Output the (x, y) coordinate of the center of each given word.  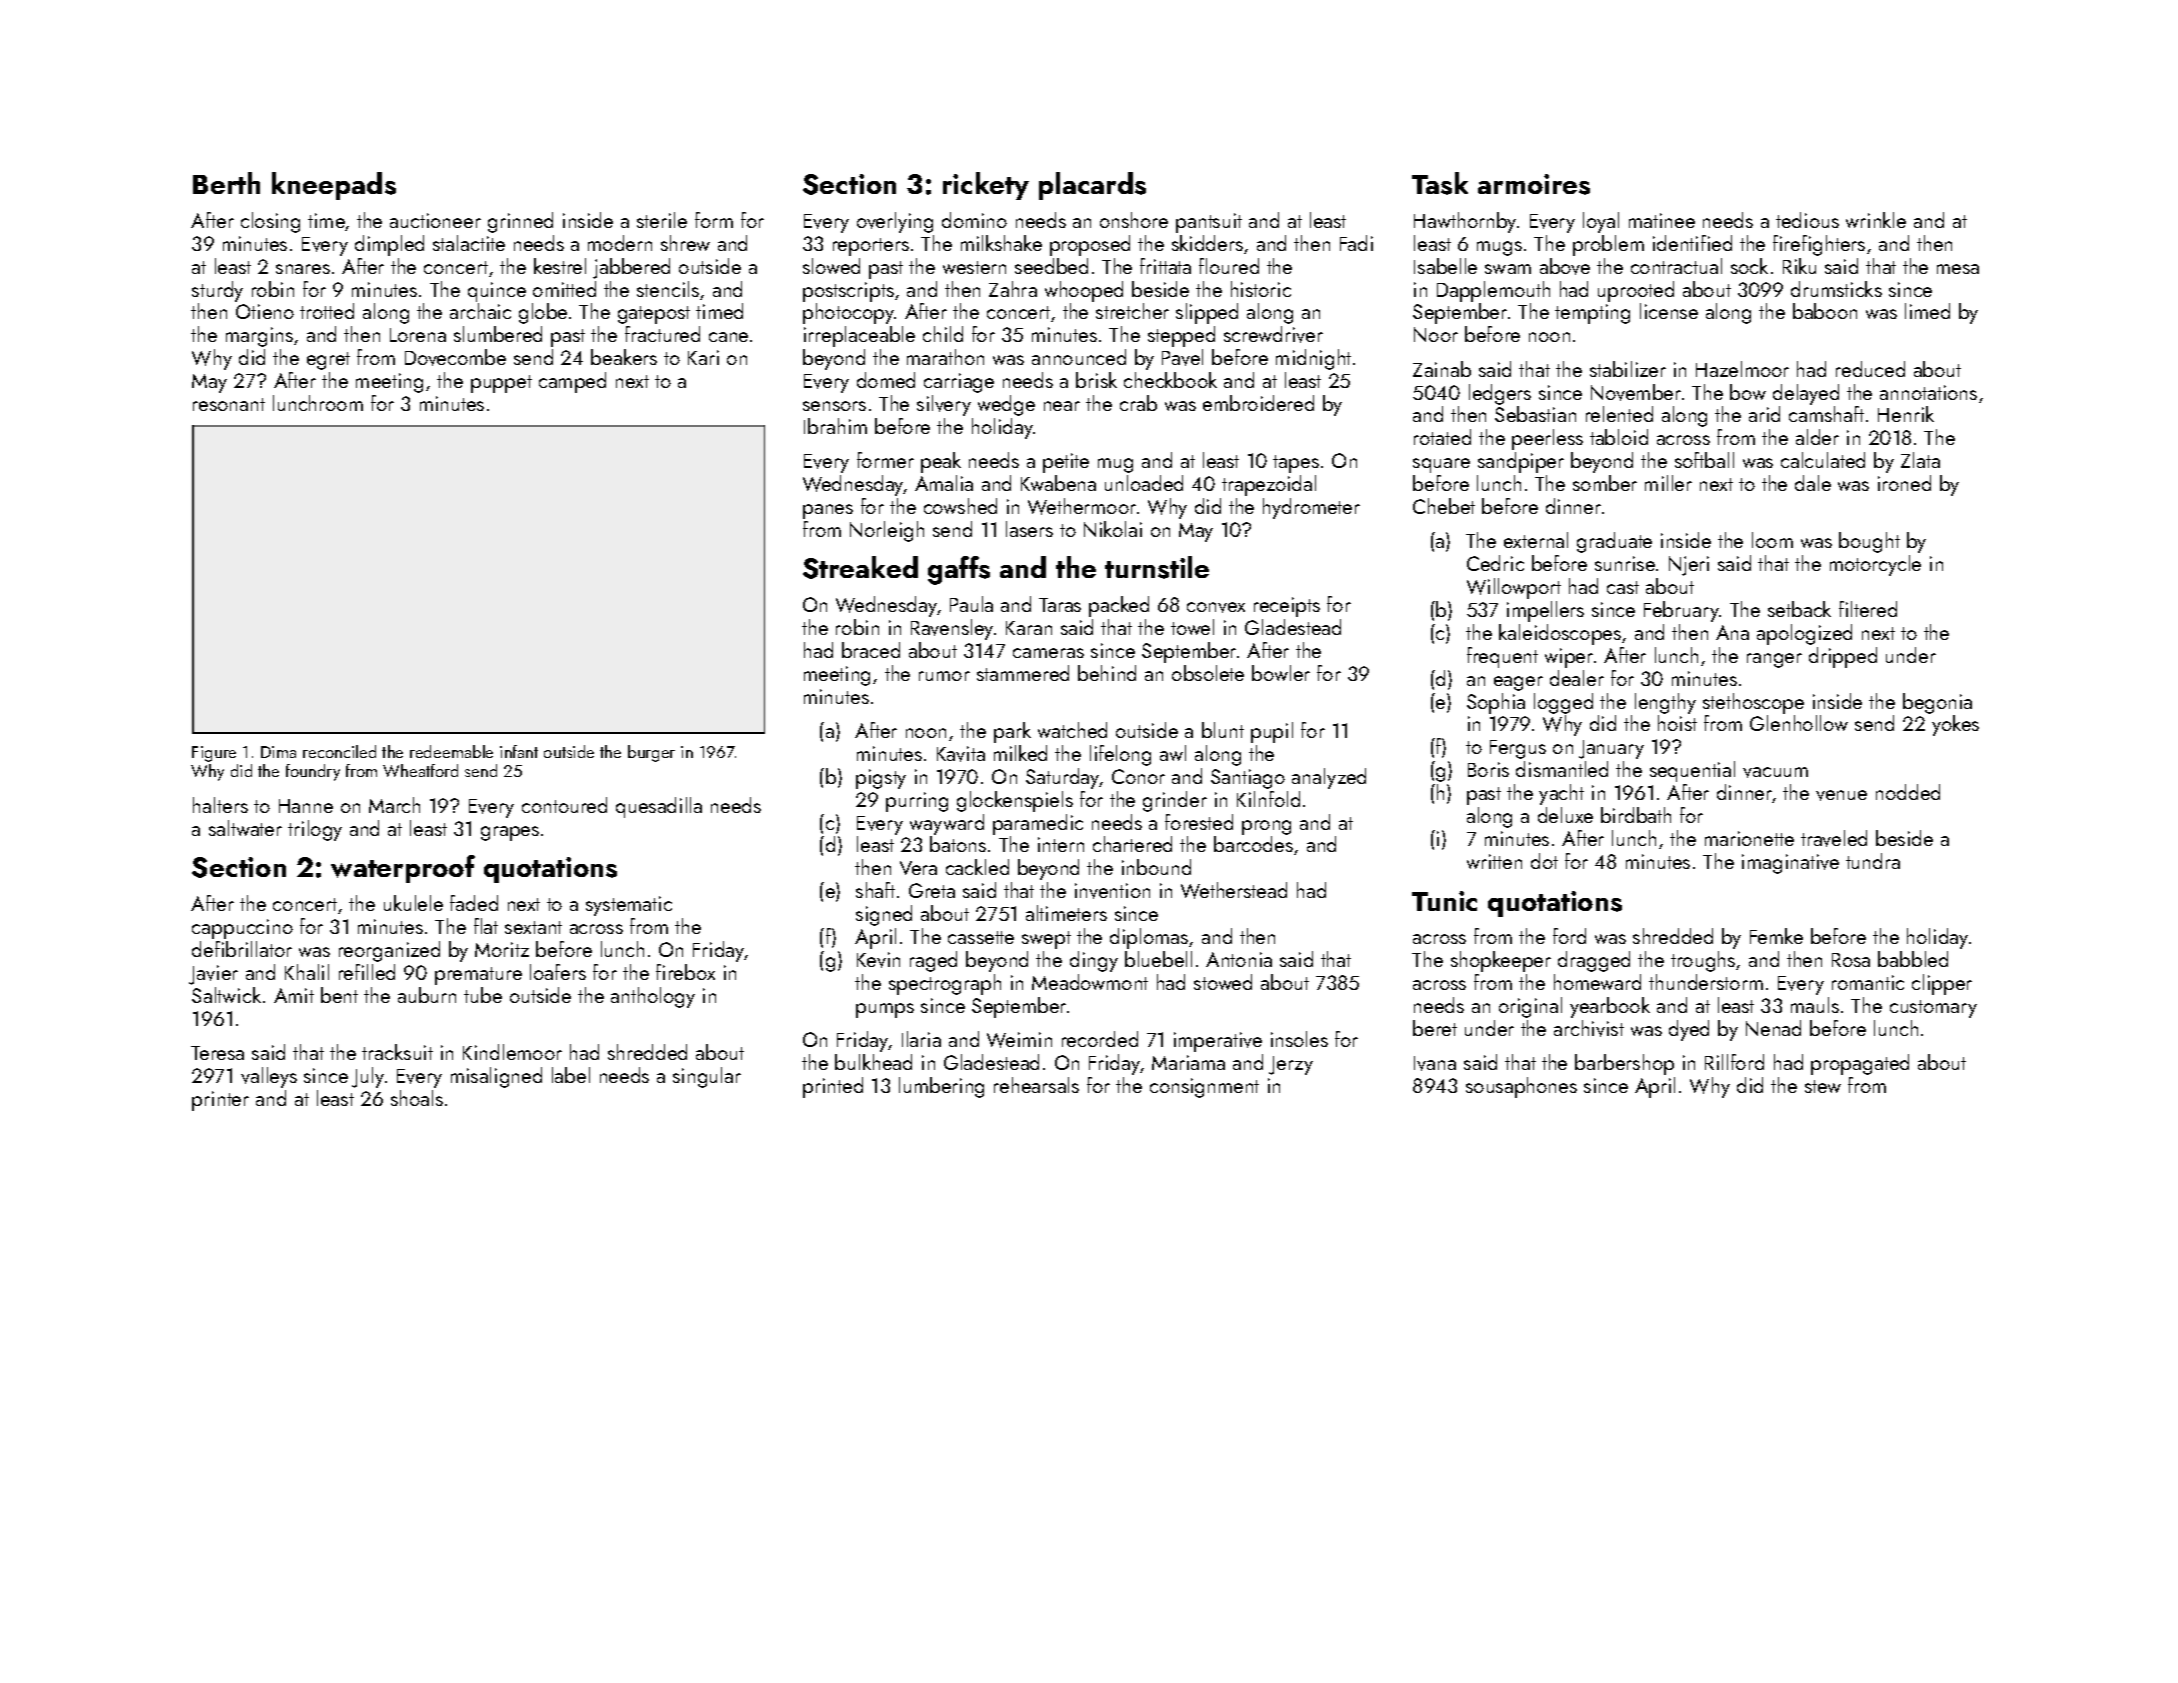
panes (828, 511)
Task (1440, 183)
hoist (1677, 723)
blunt (1223, 730)
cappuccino (242, 929)
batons (958, 844)
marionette (1749, 838)
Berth (226, 183)
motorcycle (1875, 565)
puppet (501, 384)
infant (519, 751)
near (1062, 406)
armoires (1534, 184)
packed (1119, 606)
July (368, 1077)
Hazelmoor (1742, 369)
